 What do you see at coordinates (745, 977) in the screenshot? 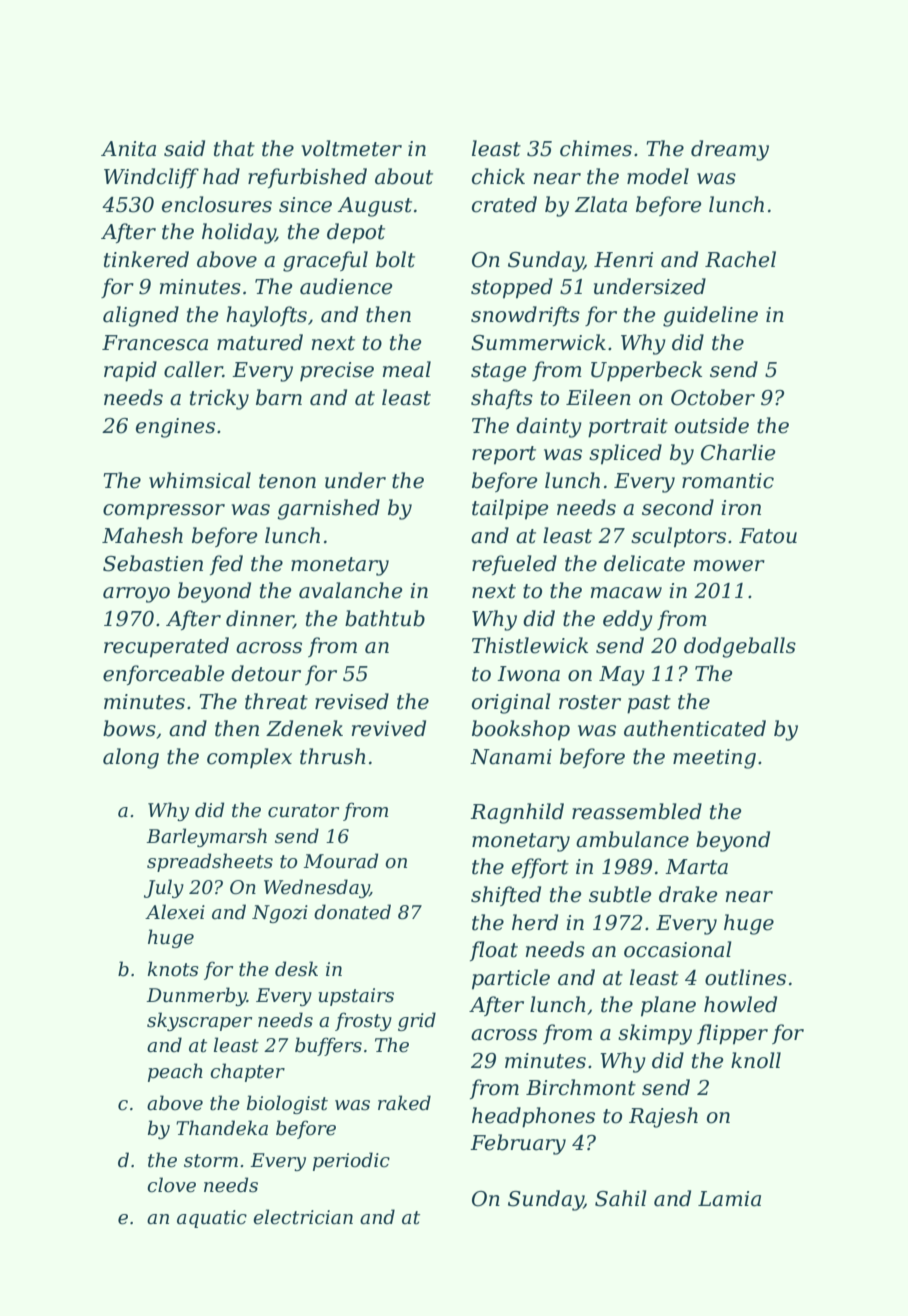
I see `outlines` at bounding box center [745, 977].
